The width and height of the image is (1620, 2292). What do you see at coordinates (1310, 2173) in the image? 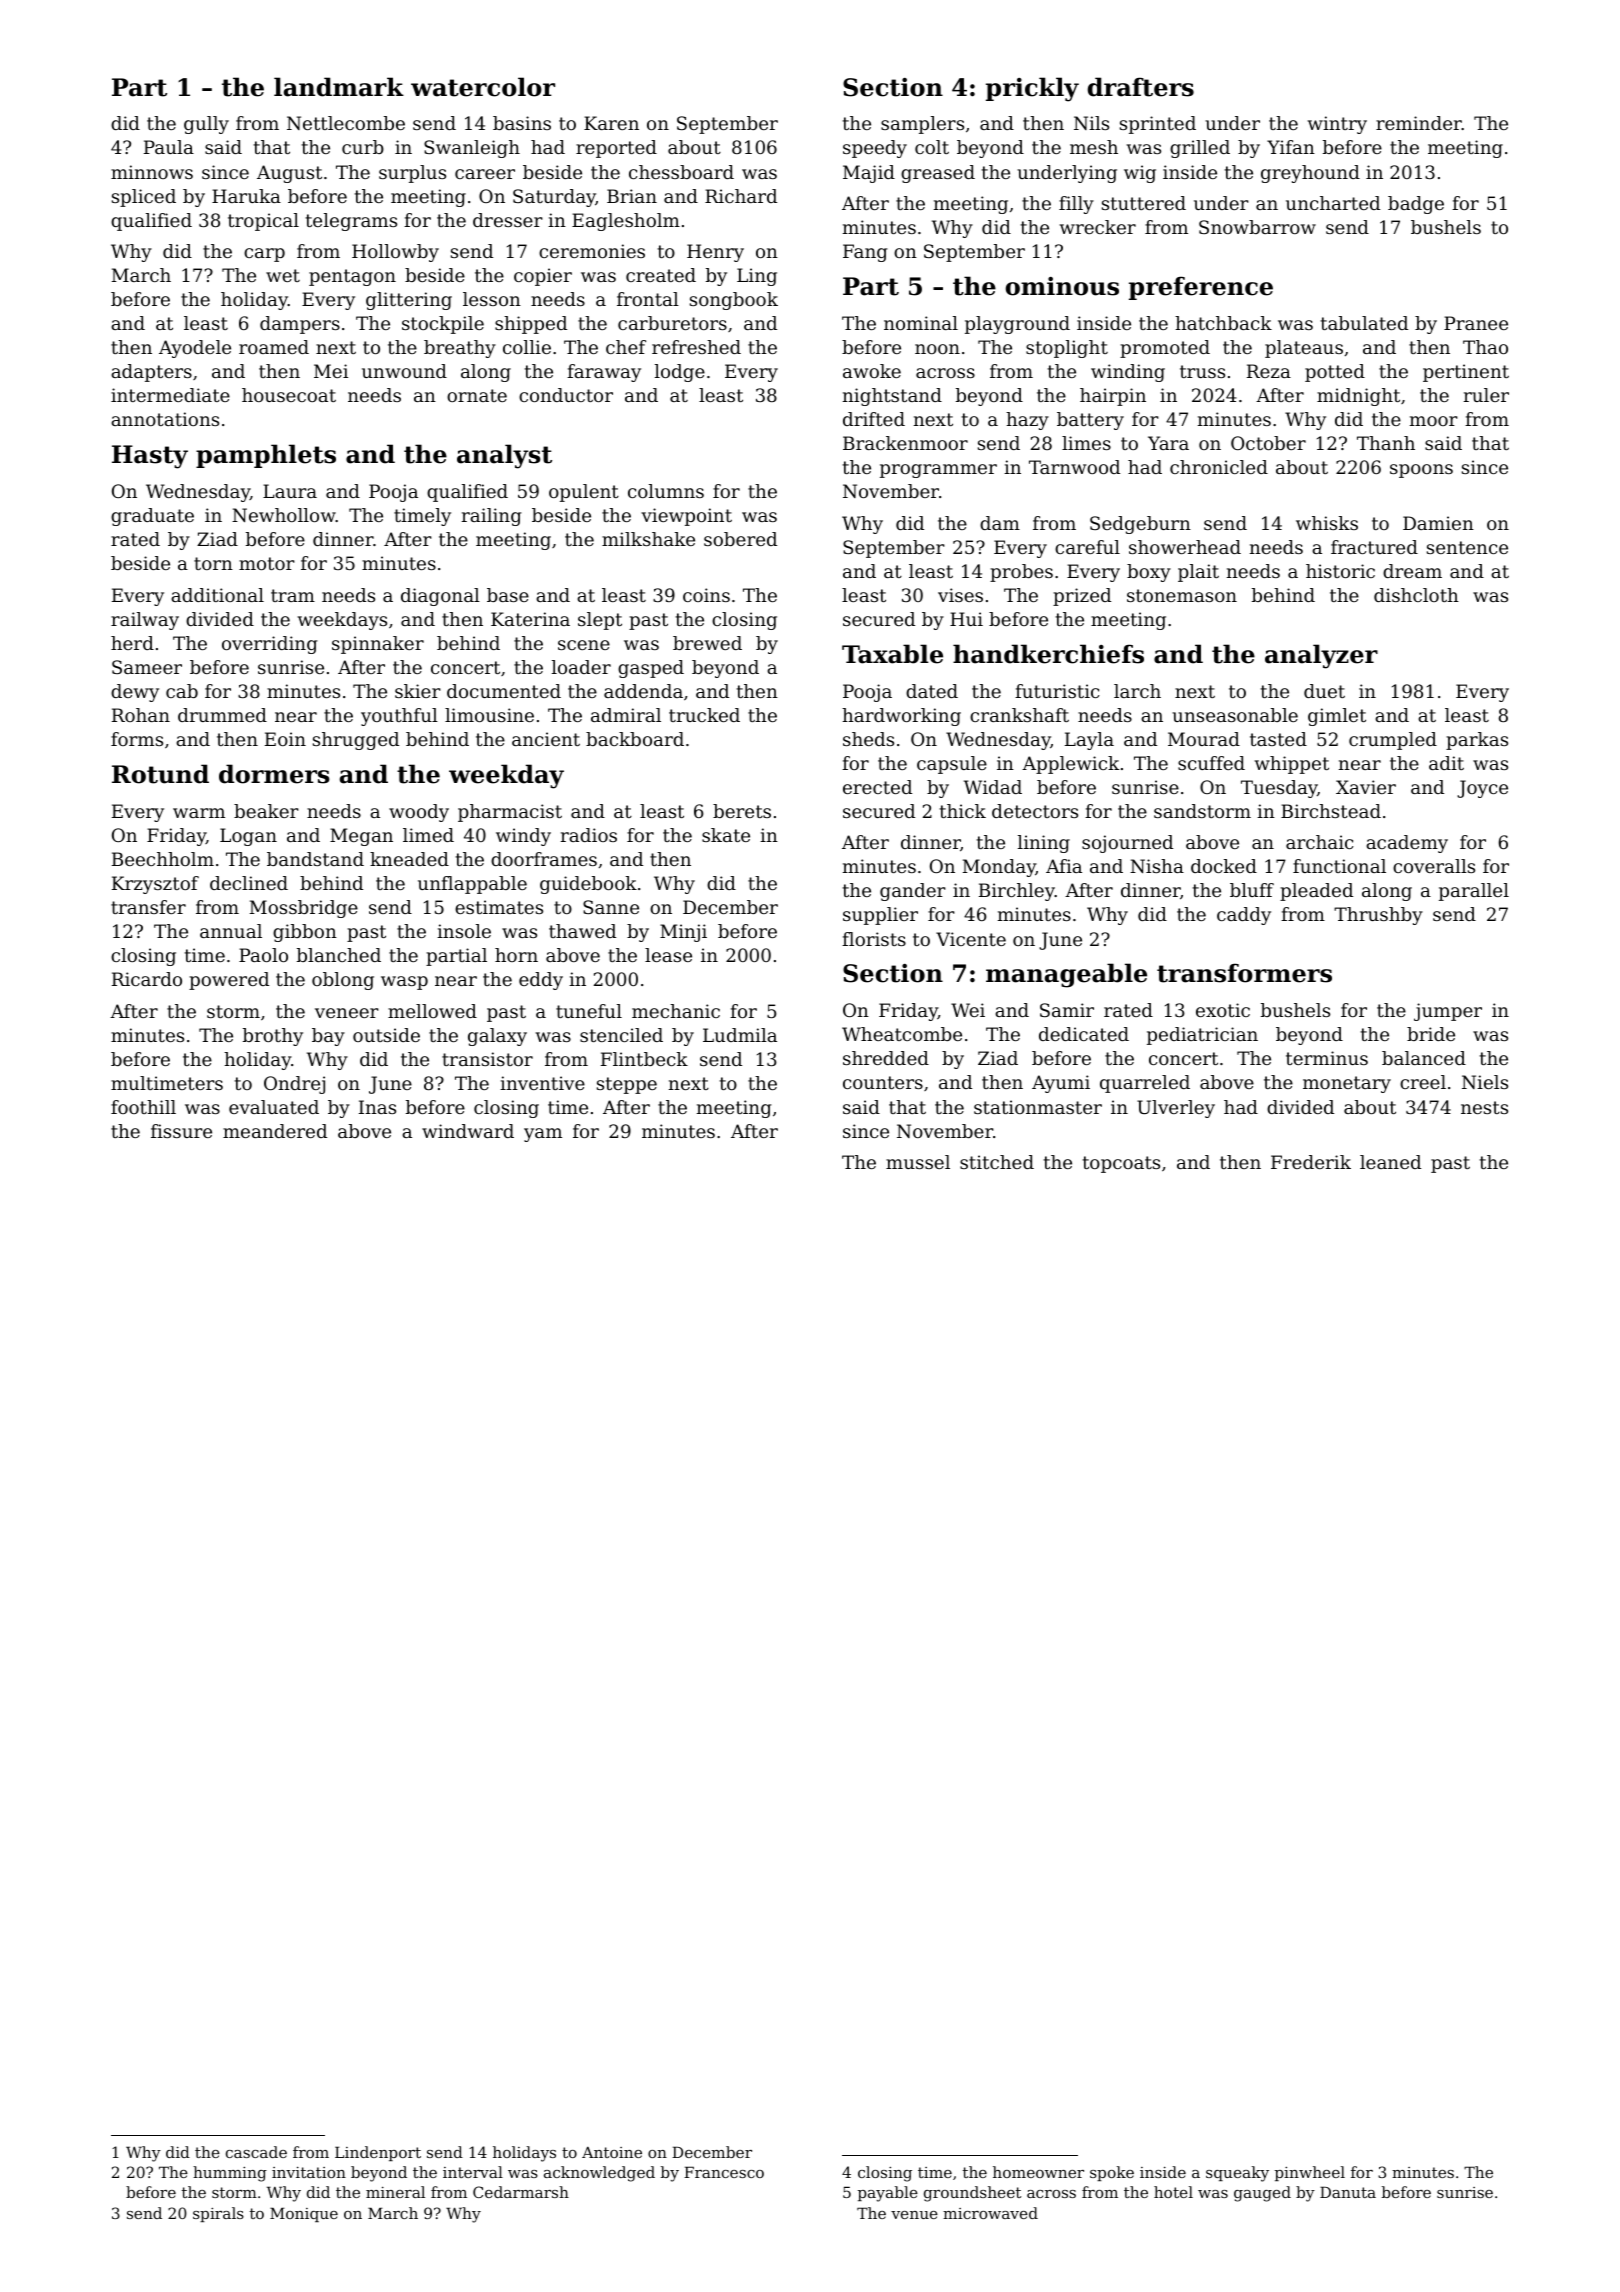
I see `pinwheel` at bounding box center [1310, 2173].
